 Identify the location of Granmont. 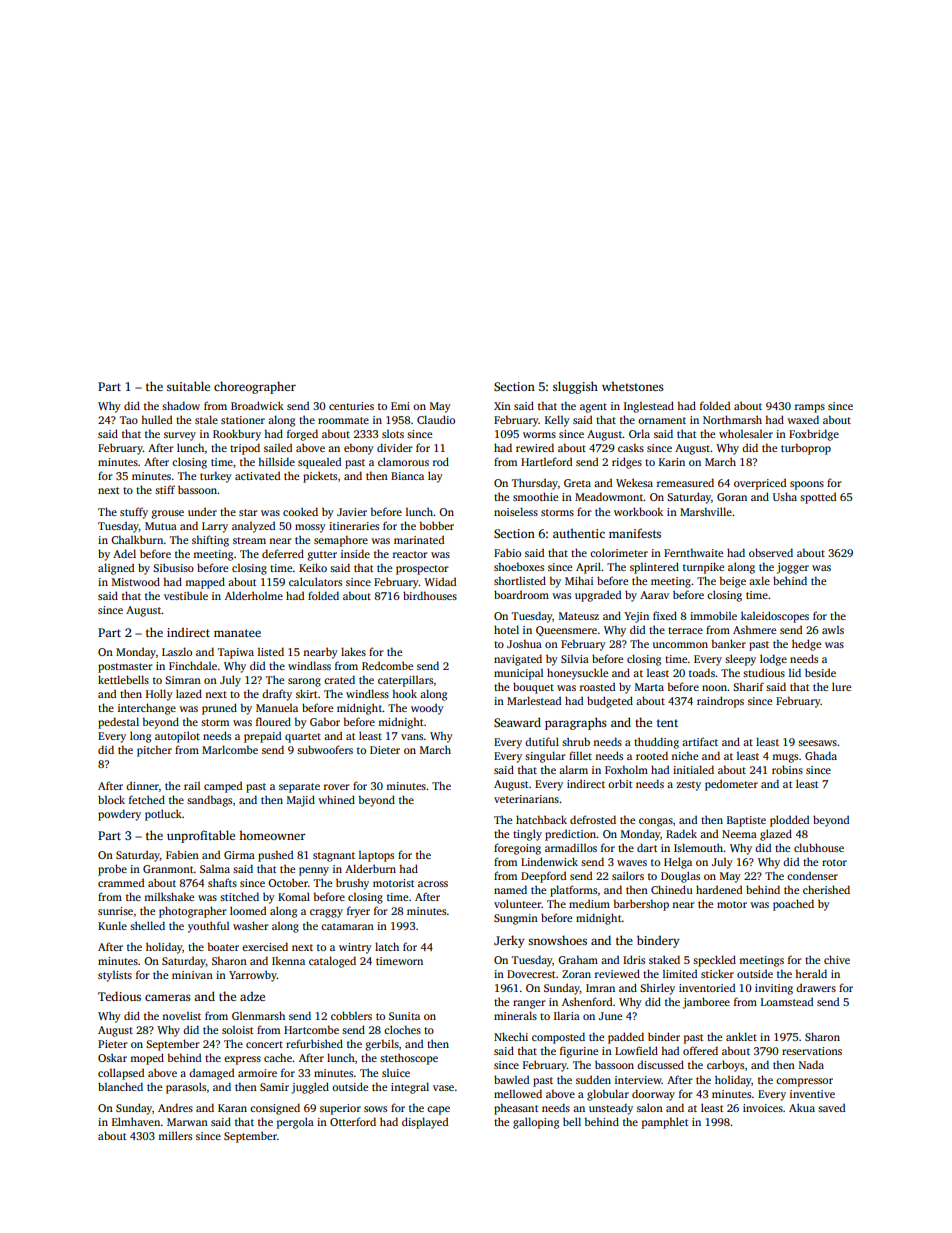
(168, 869).
